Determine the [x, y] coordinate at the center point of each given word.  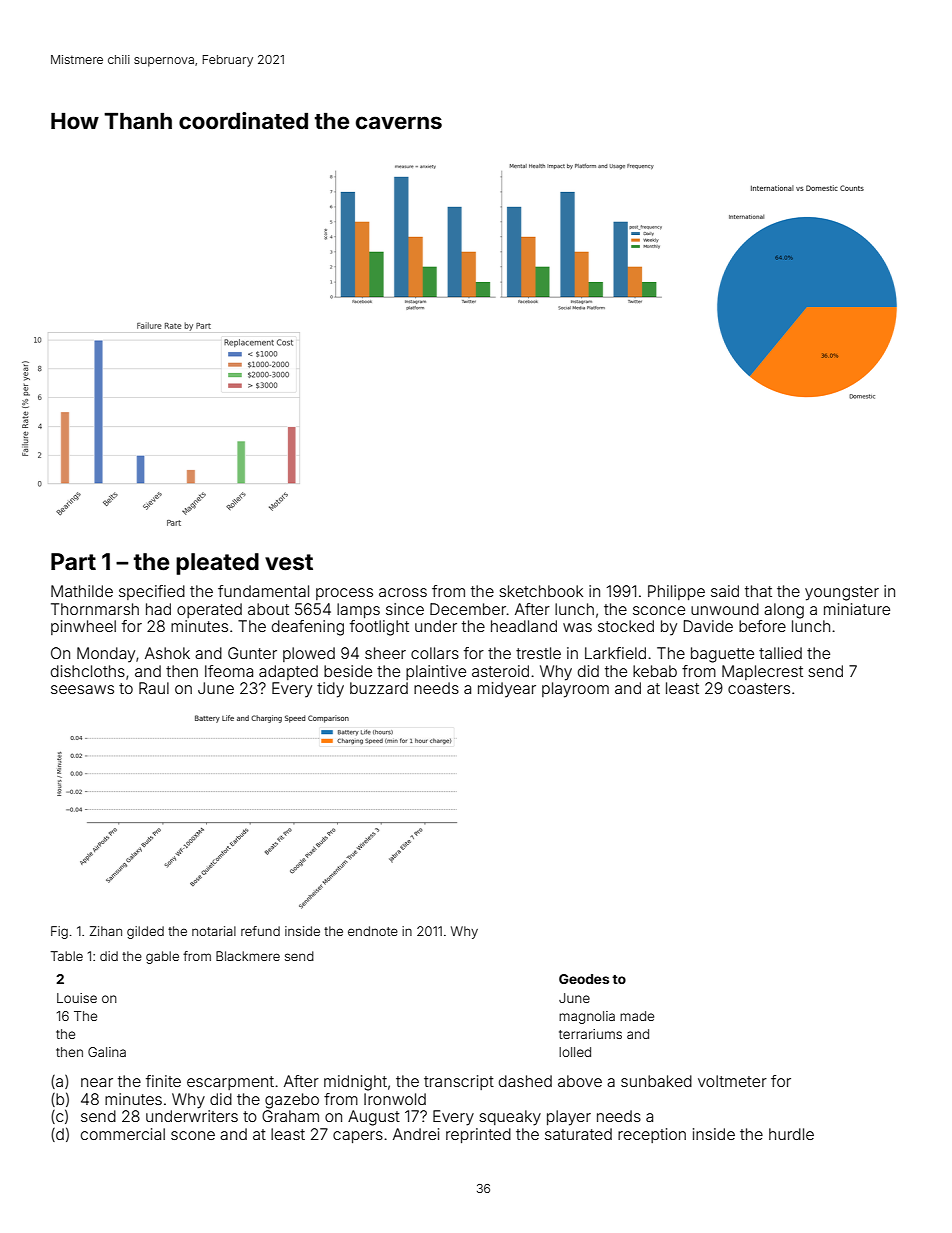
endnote [373, 931]
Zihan [106, 931]
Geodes [584, 979]
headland [524, 626]
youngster [842, 593]
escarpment [230, 1083]
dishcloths [88, 671]
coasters [759, 688]
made [637, 1016]
